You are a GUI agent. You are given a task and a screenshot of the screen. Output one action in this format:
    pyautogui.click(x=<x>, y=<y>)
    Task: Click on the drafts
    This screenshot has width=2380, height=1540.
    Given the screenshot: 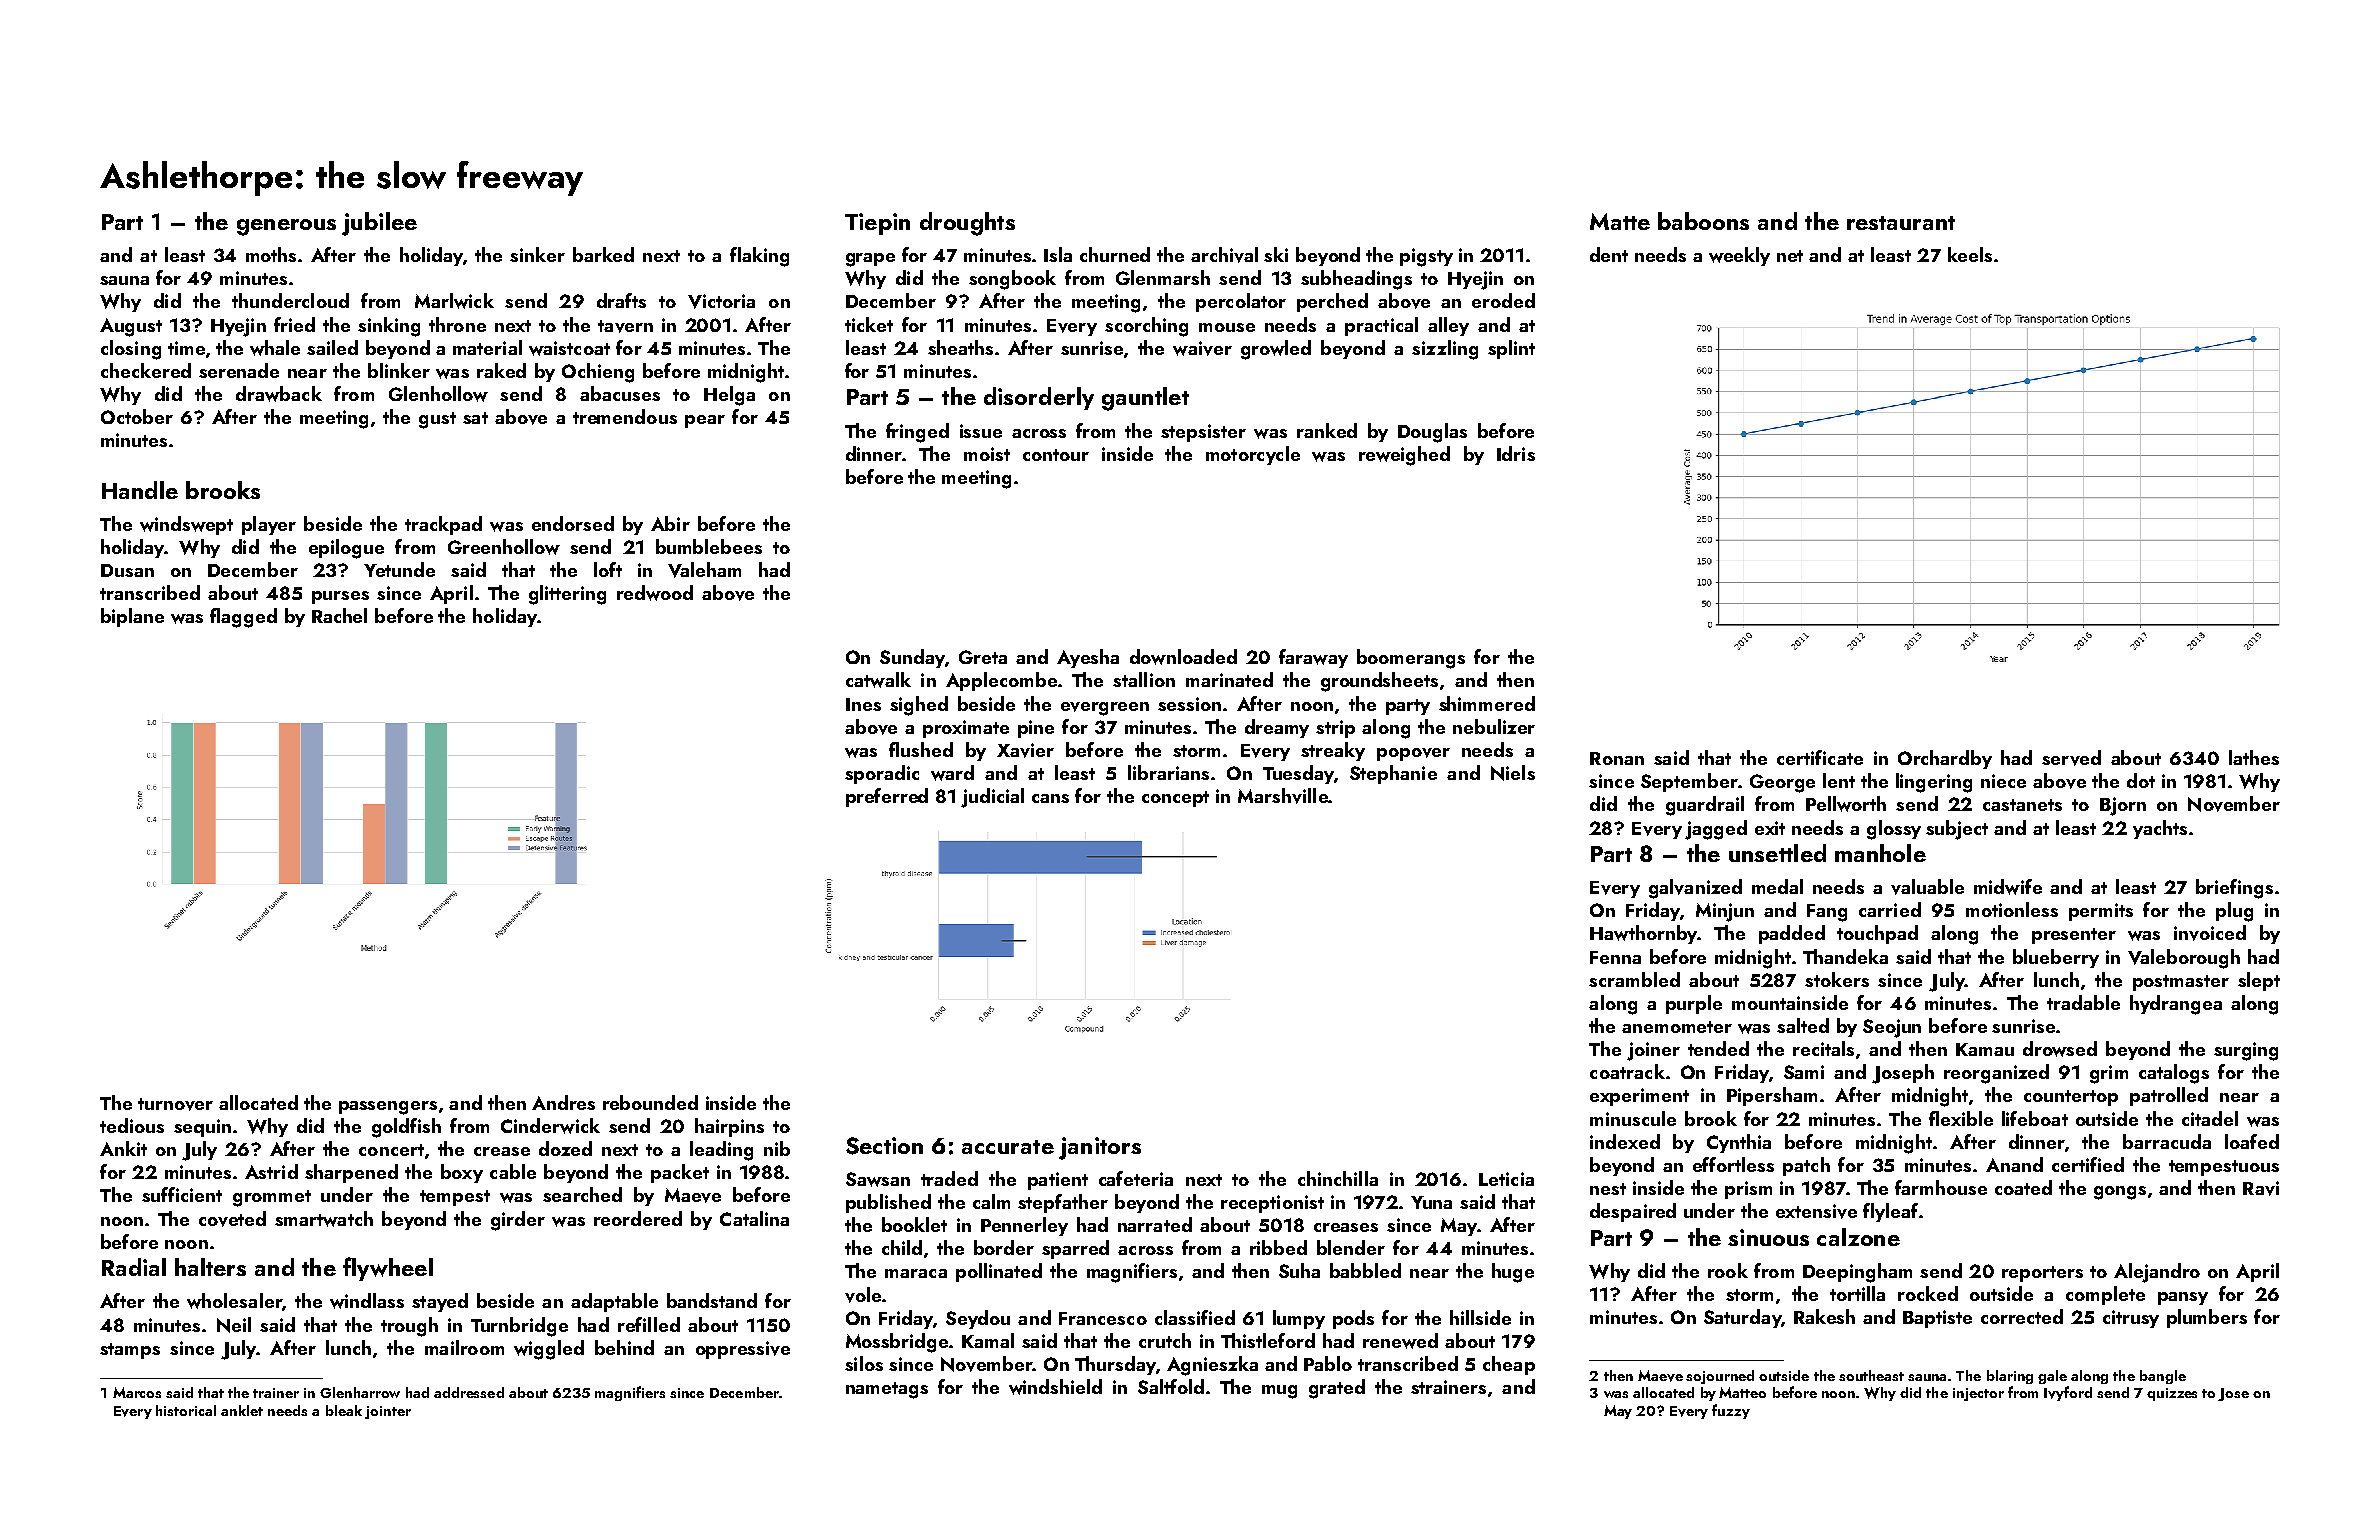 What is the action you would take?
    pyautogui.click(x=621, y=300)
